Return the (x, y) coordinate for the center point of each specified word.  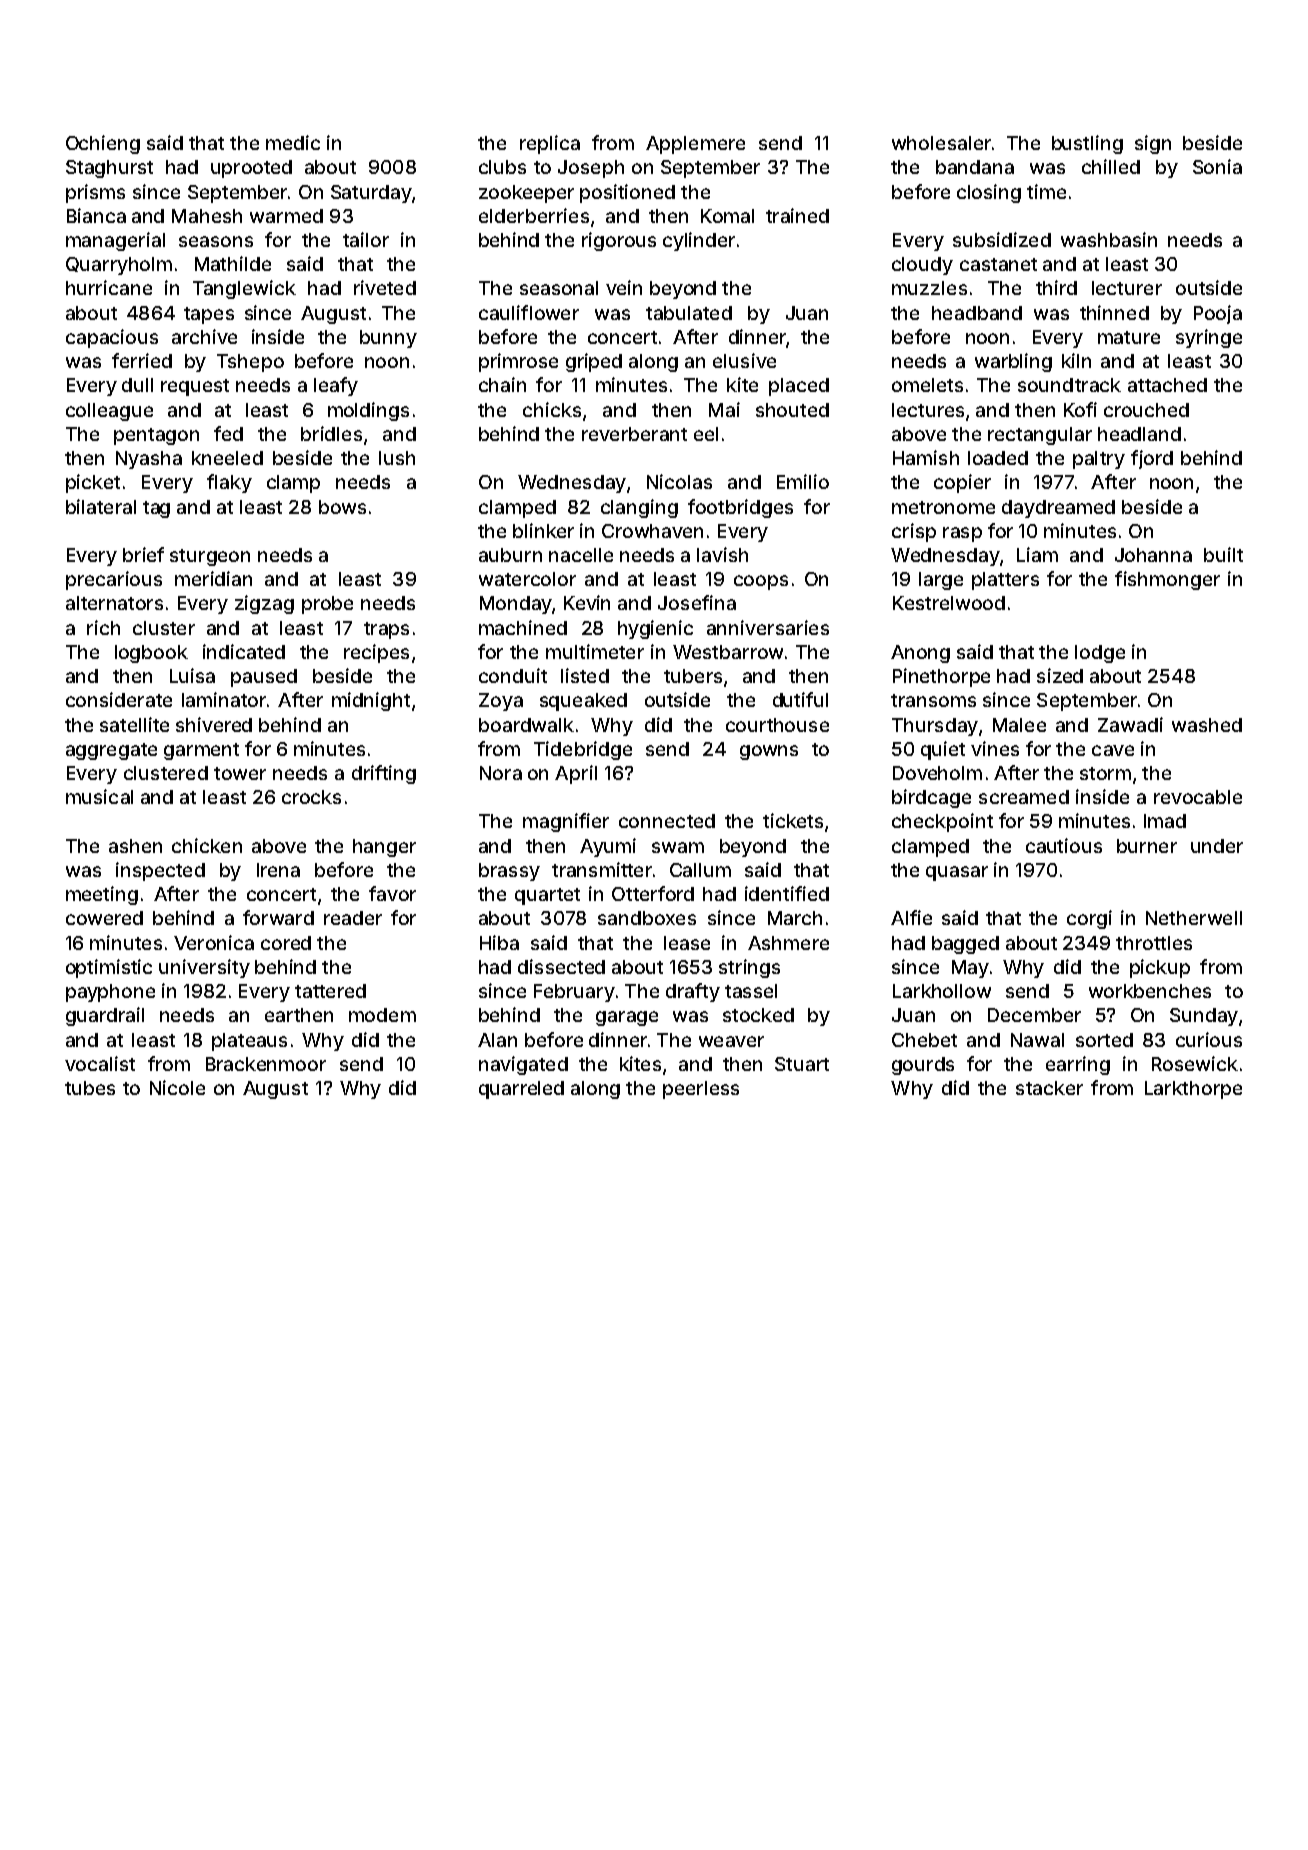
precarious (114, 580)
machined (523, 627)
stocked (758, 1015)
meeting (102, 895)
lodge (1100, 654)
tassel (751, 991)
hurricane (109, 287)
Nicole (177, 1087)
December (1034, 1015)
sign (1153, 144)
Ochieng (103, 144)
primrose (518, 362)
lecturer (1127, 288)
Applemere (695, 145)
